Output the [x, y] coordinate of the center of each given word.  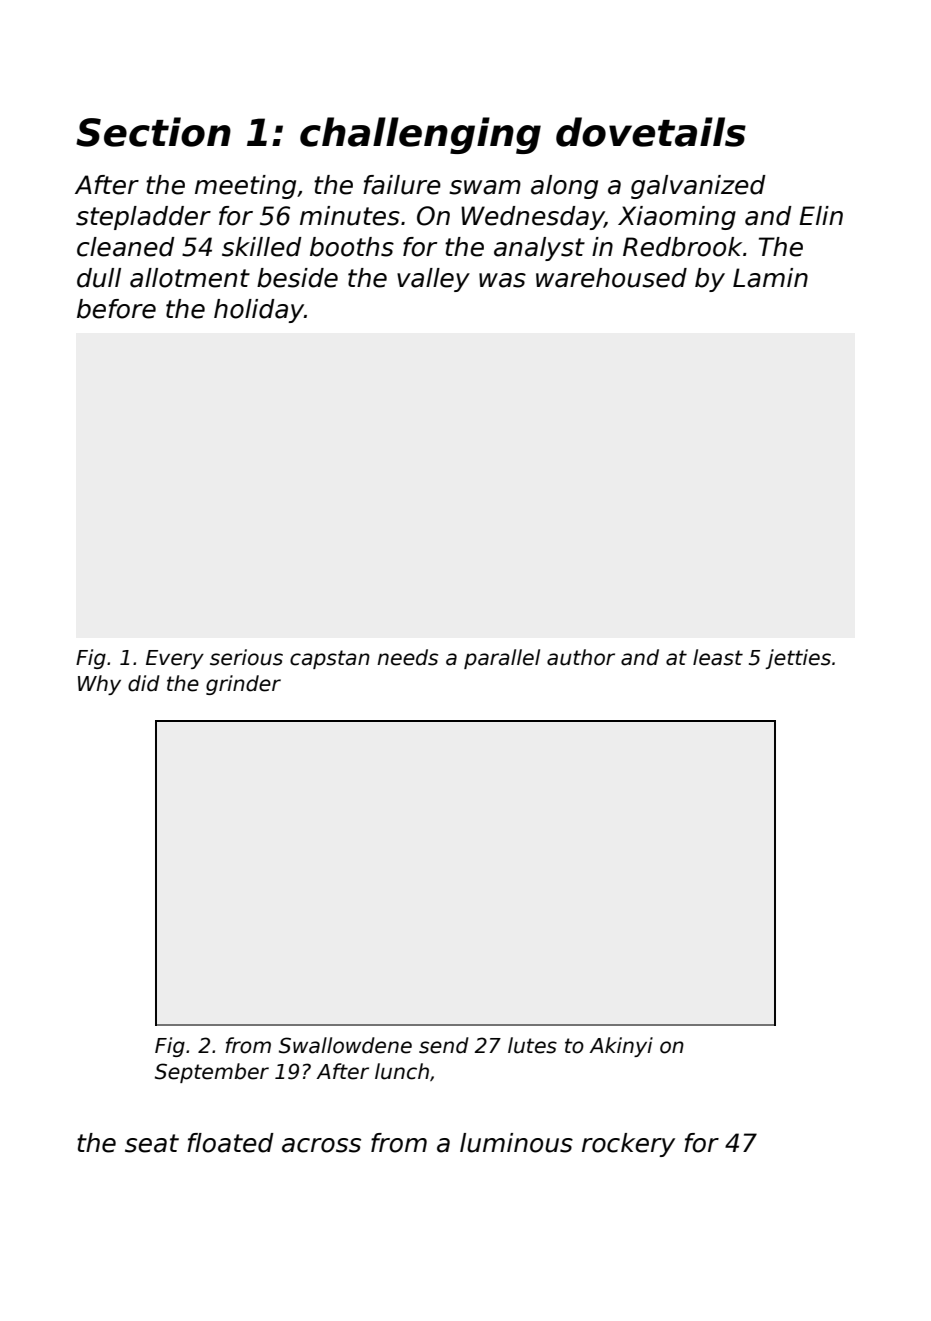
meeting [245, 187]
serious [246, 657]
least [718, 657]
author [581, 657]
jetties [798, 659]
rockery [628, 1145]
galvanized [698, 187]
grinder [243, 685]
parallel [502, 659]
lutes [532, 1045]
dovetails [651, 132]
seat [152, 1143]
